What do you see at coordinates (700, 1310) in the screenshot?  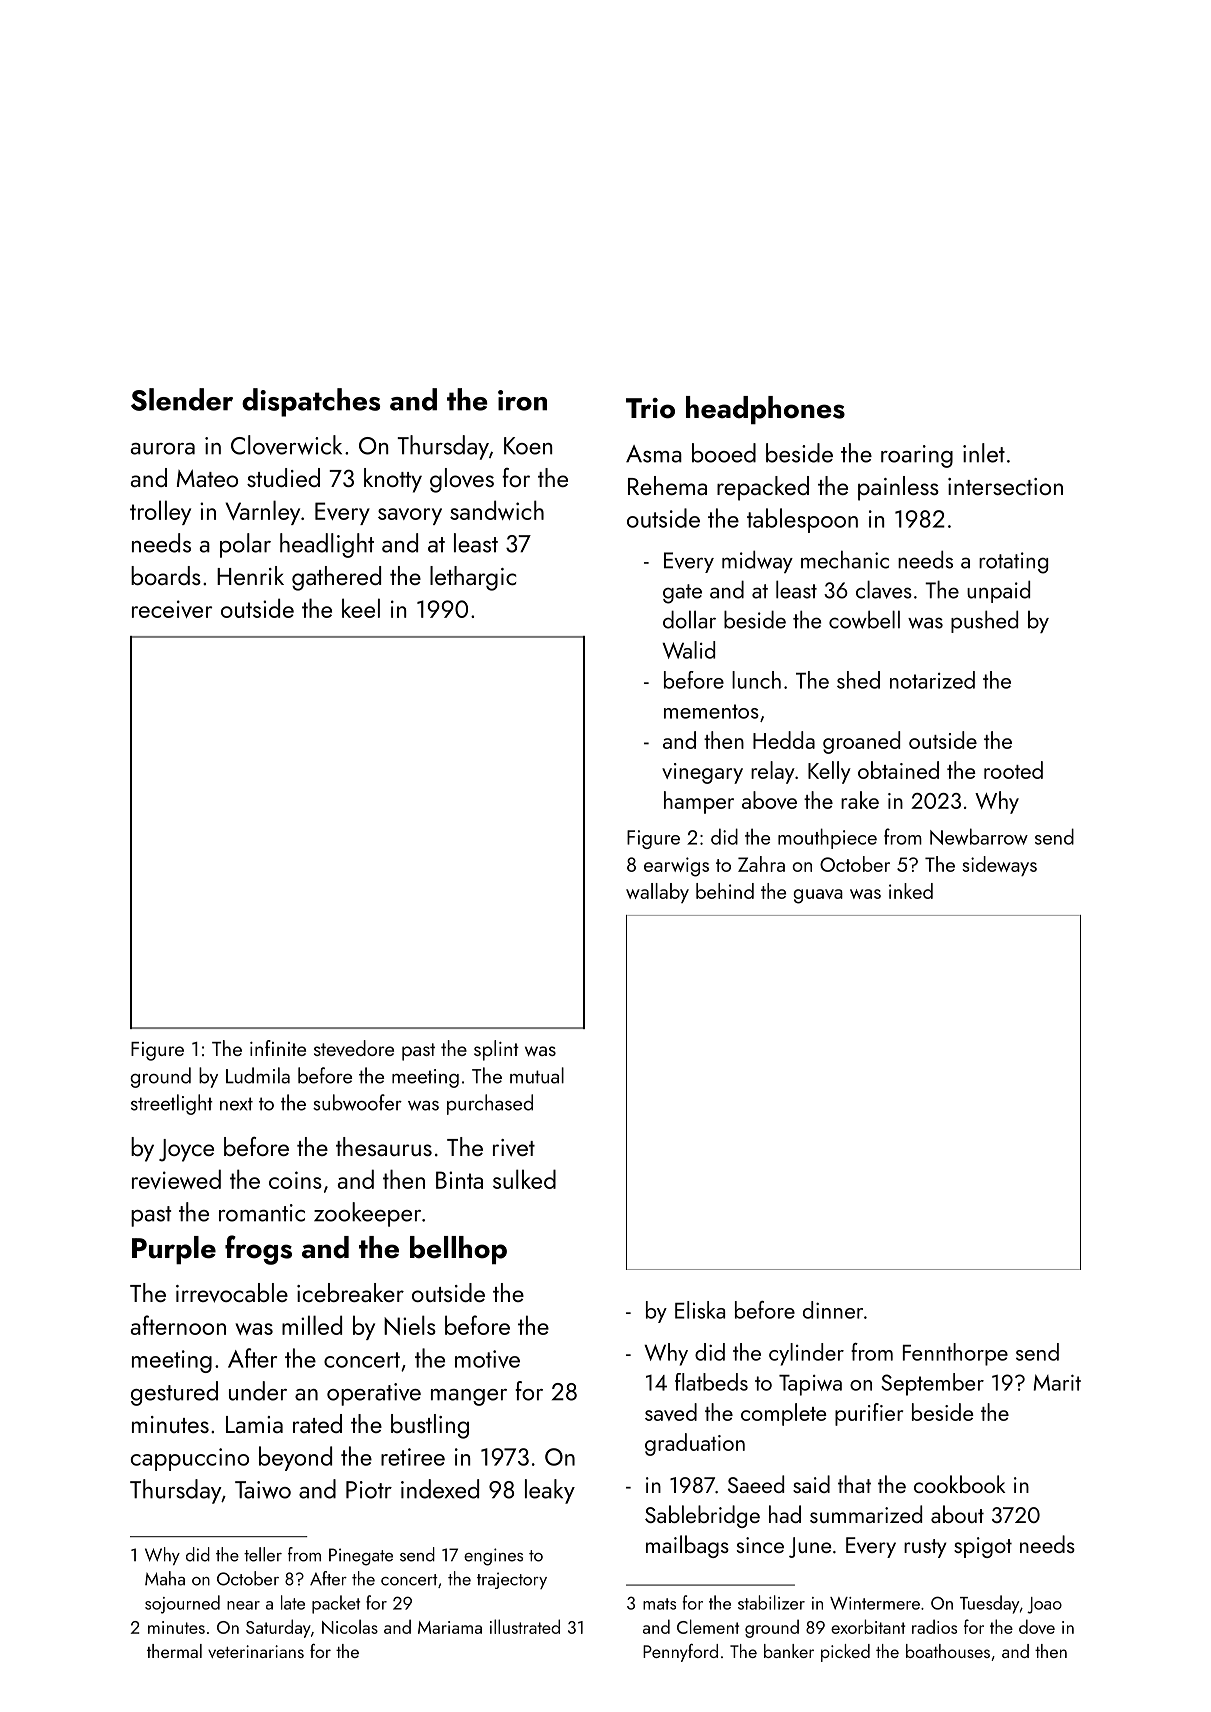 I see `Eliska` at bounding box center [700, 1310].
